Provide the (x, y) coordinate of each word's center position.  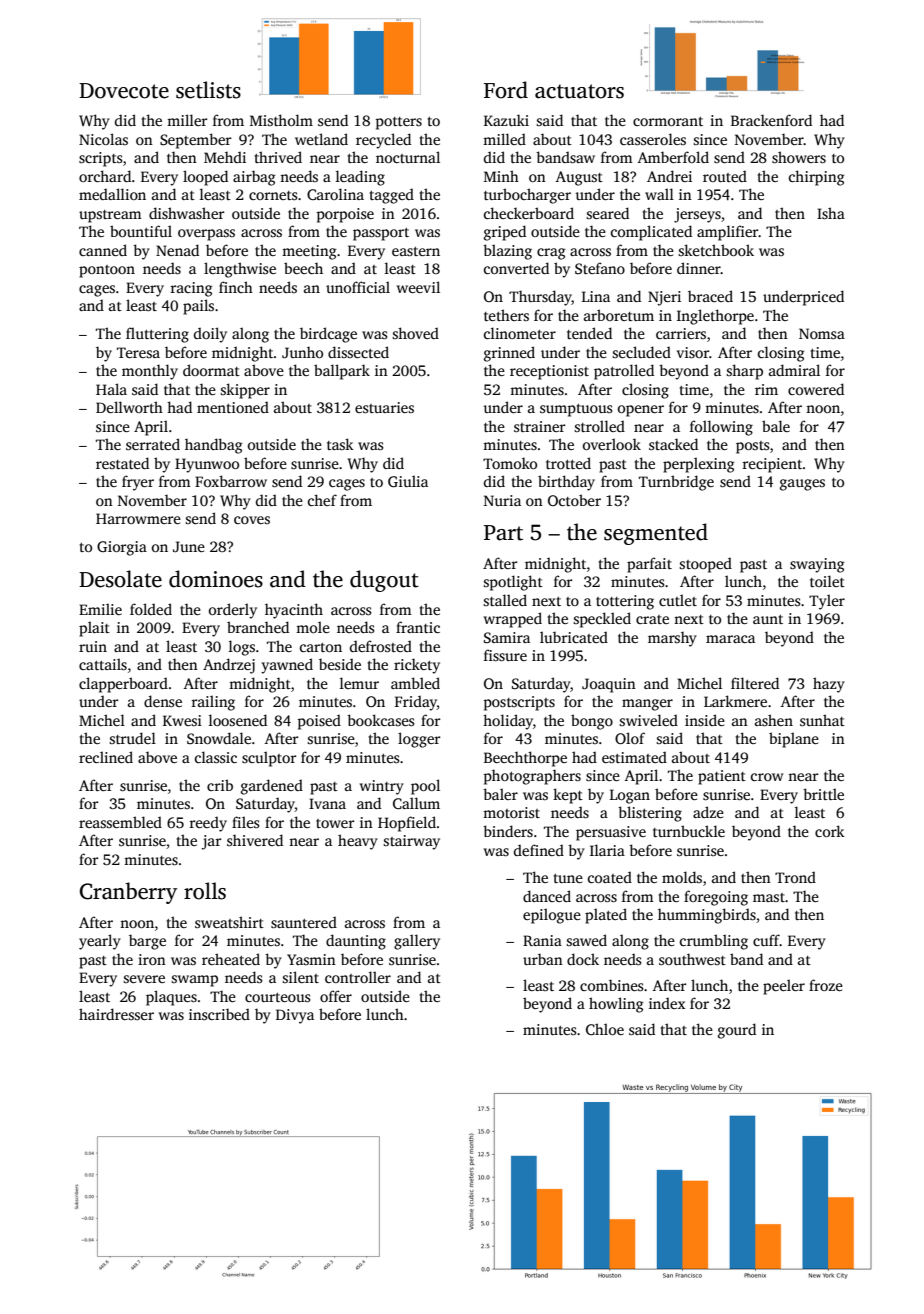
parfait (649, 565)
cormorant (668, 121)
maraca (730, 639)
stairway (411, 842)
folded (151, 609)
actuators (579, 91)
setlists (208, 90)
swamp (194, 981)
